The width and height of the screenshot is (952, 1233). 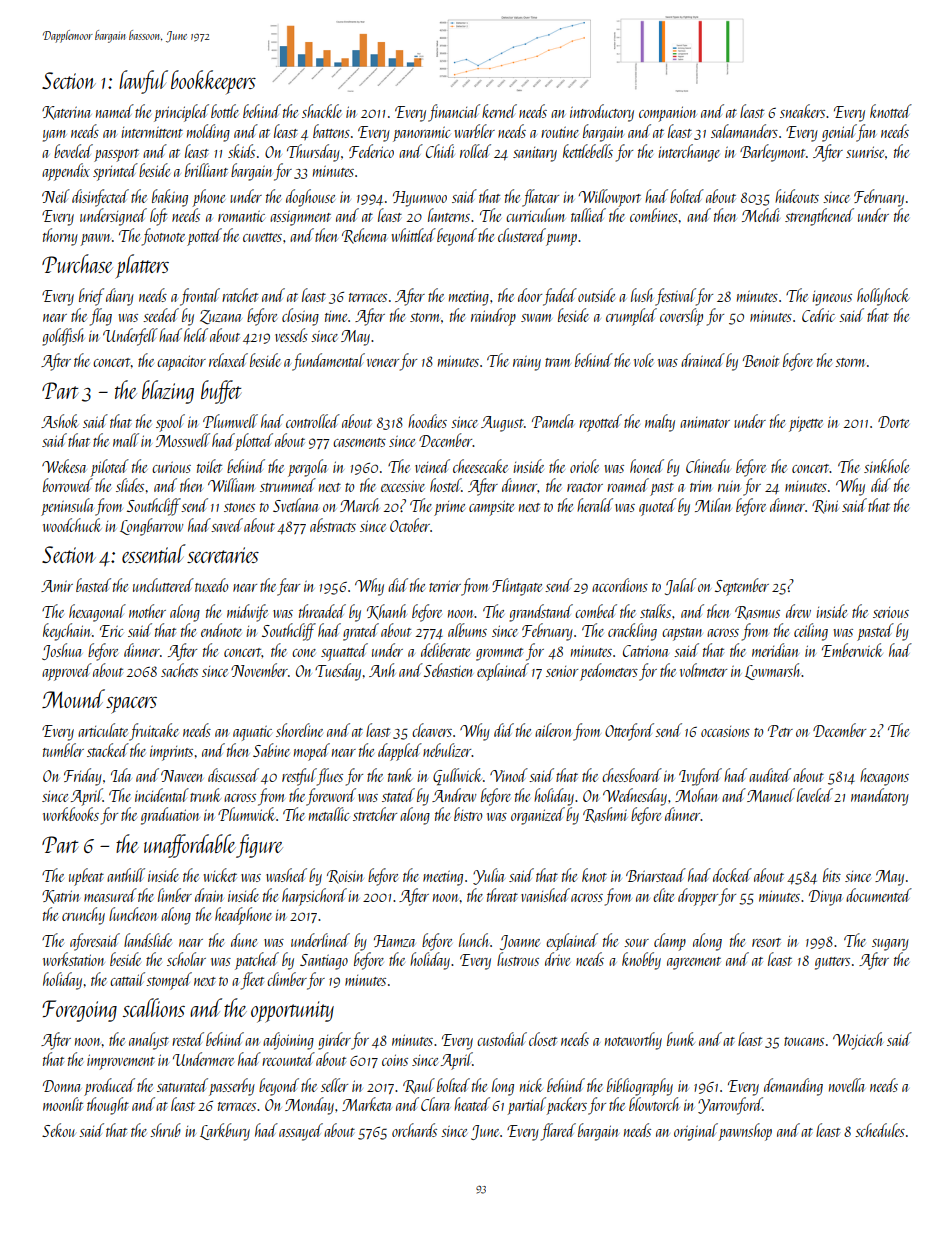 What do you see at coordinates (432, 730) in the screenshot?
I see `cleavers` at bounding box center [432, 730].
